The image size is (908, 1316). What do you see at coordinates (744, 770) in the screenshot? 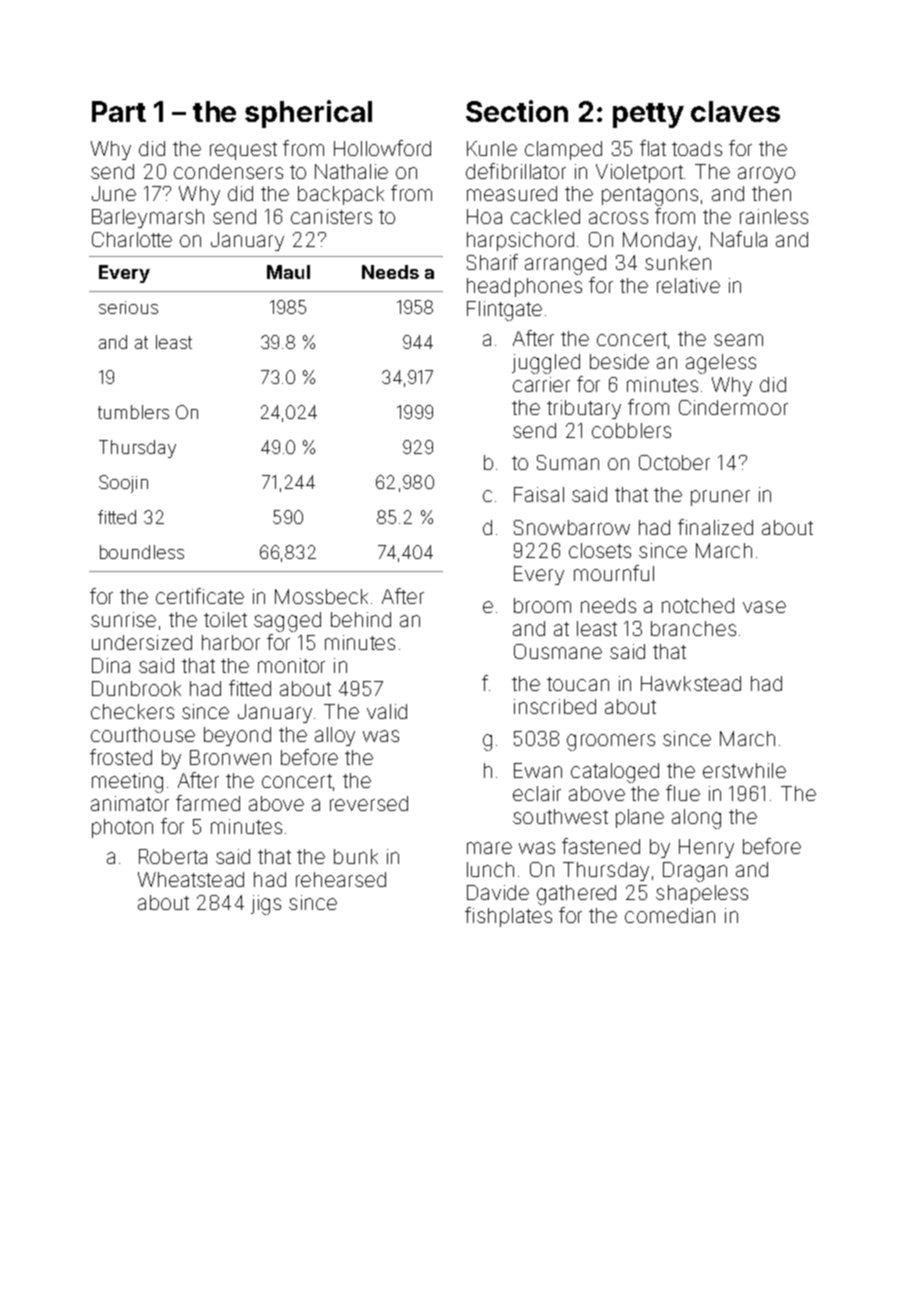
I see `erstwhile` at bounding box center [744, 770].
